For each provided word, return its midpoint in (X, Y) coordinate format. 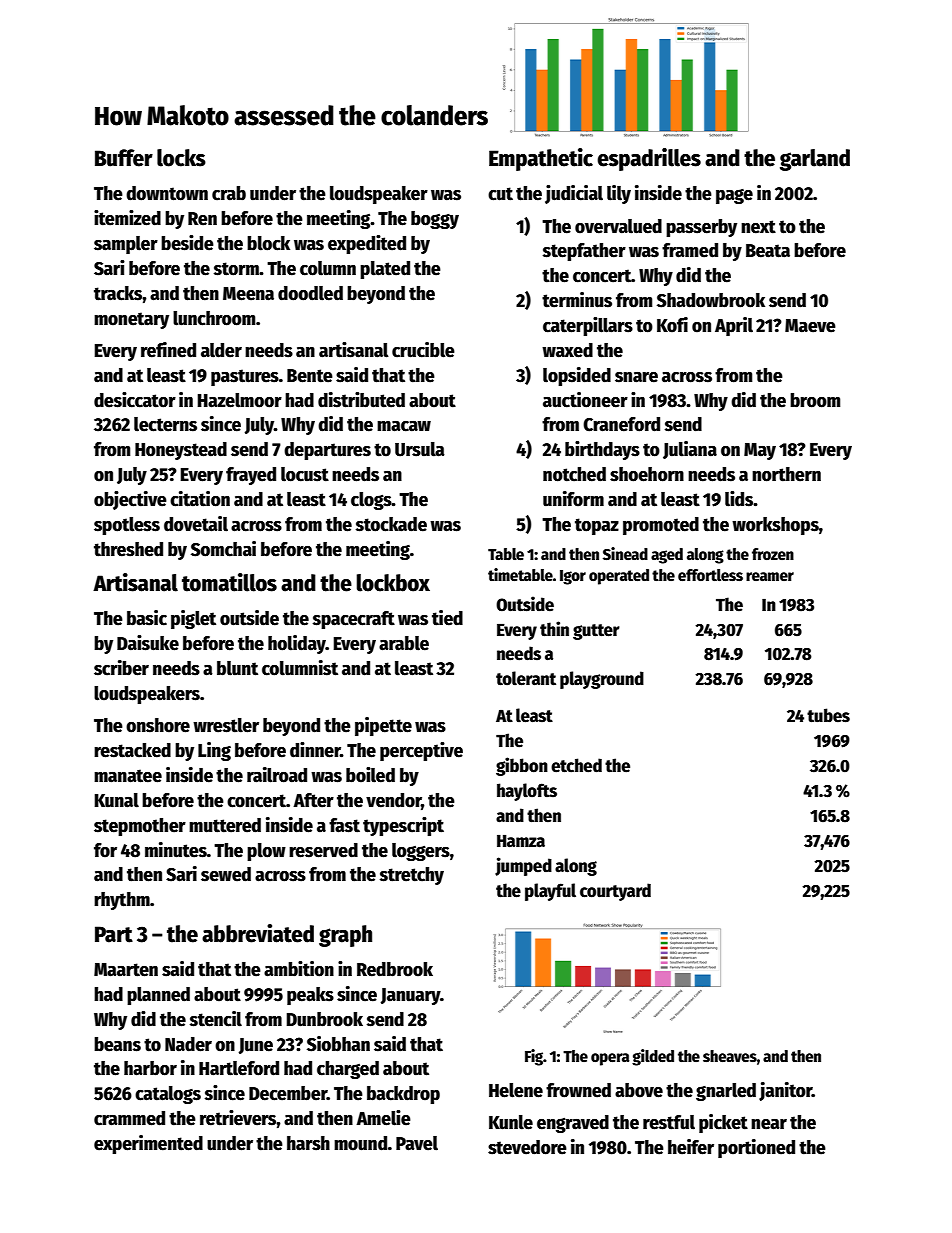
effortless (710, 575)
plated (385, 270)
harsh (308, 1143)
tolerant (526, 678)
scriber (121, 668)
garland (815, 160)
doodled (310, 293)
